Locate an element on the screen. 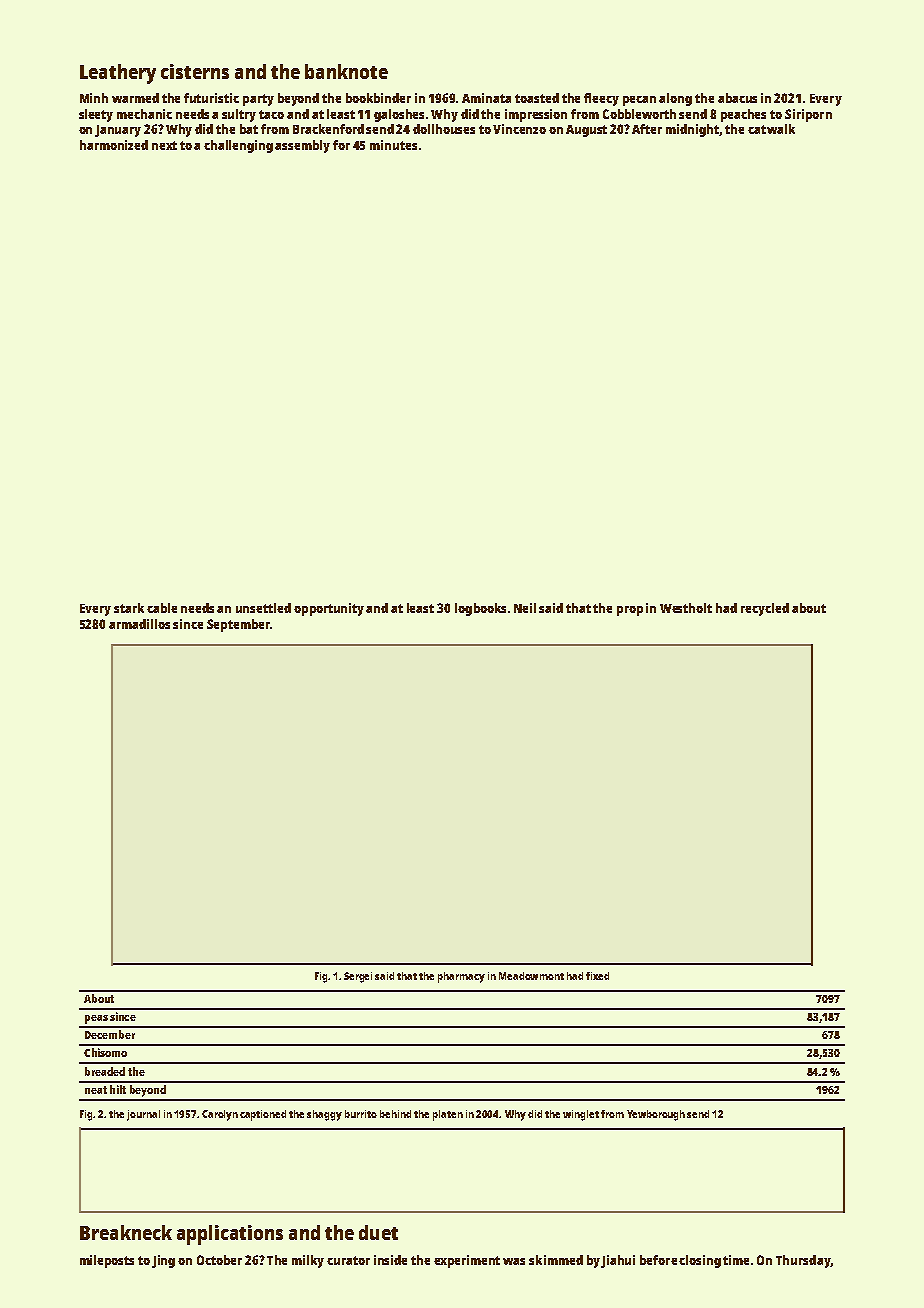 The image size is (924, 1308). sleety is located at coordinates (96, 115).
